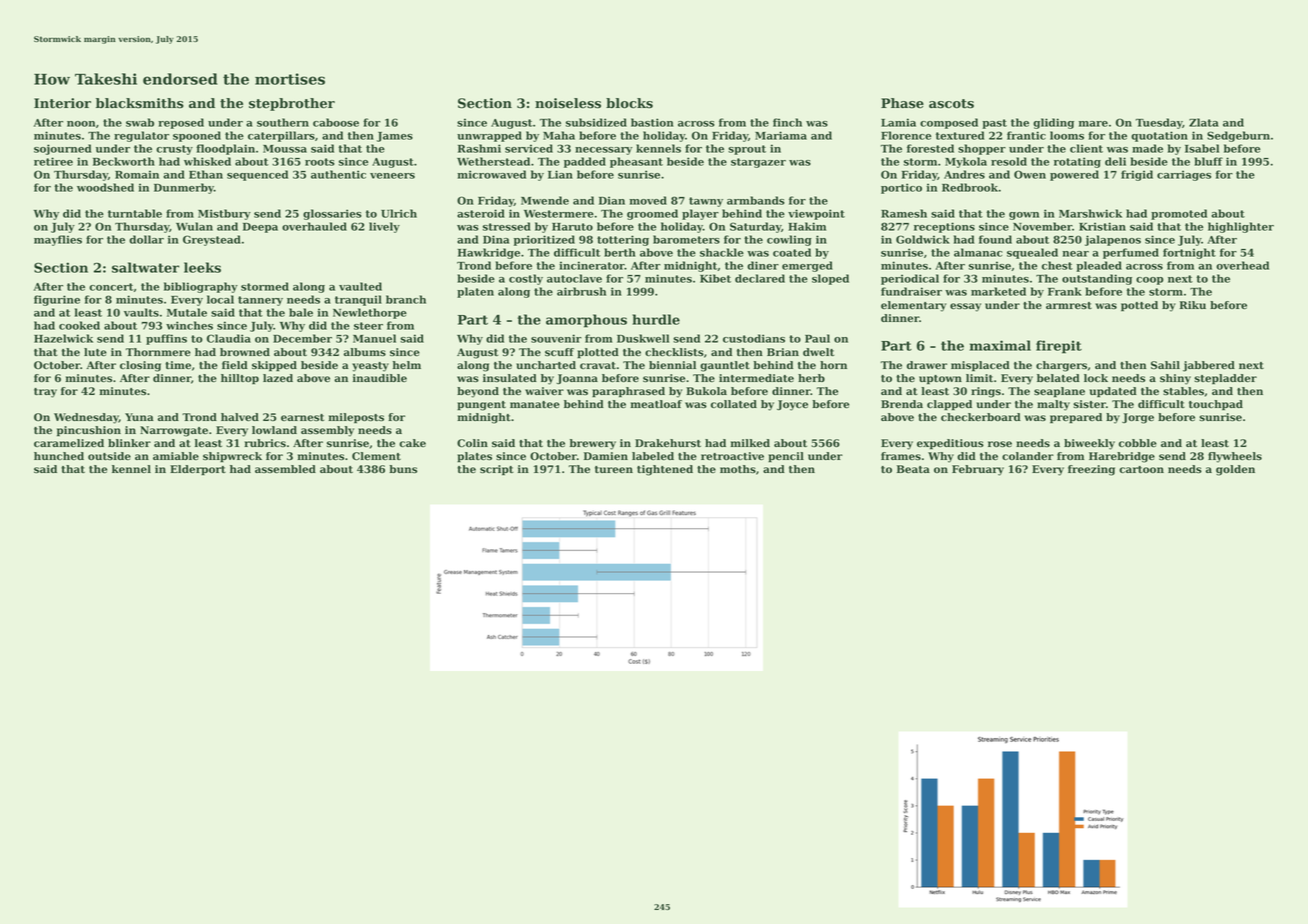 The width and height of the screenshot is (1308, 924). What do you see at coordinates (568, 103) in the screenshot?
I see `noiseless` at bounding box center [568, 103].
